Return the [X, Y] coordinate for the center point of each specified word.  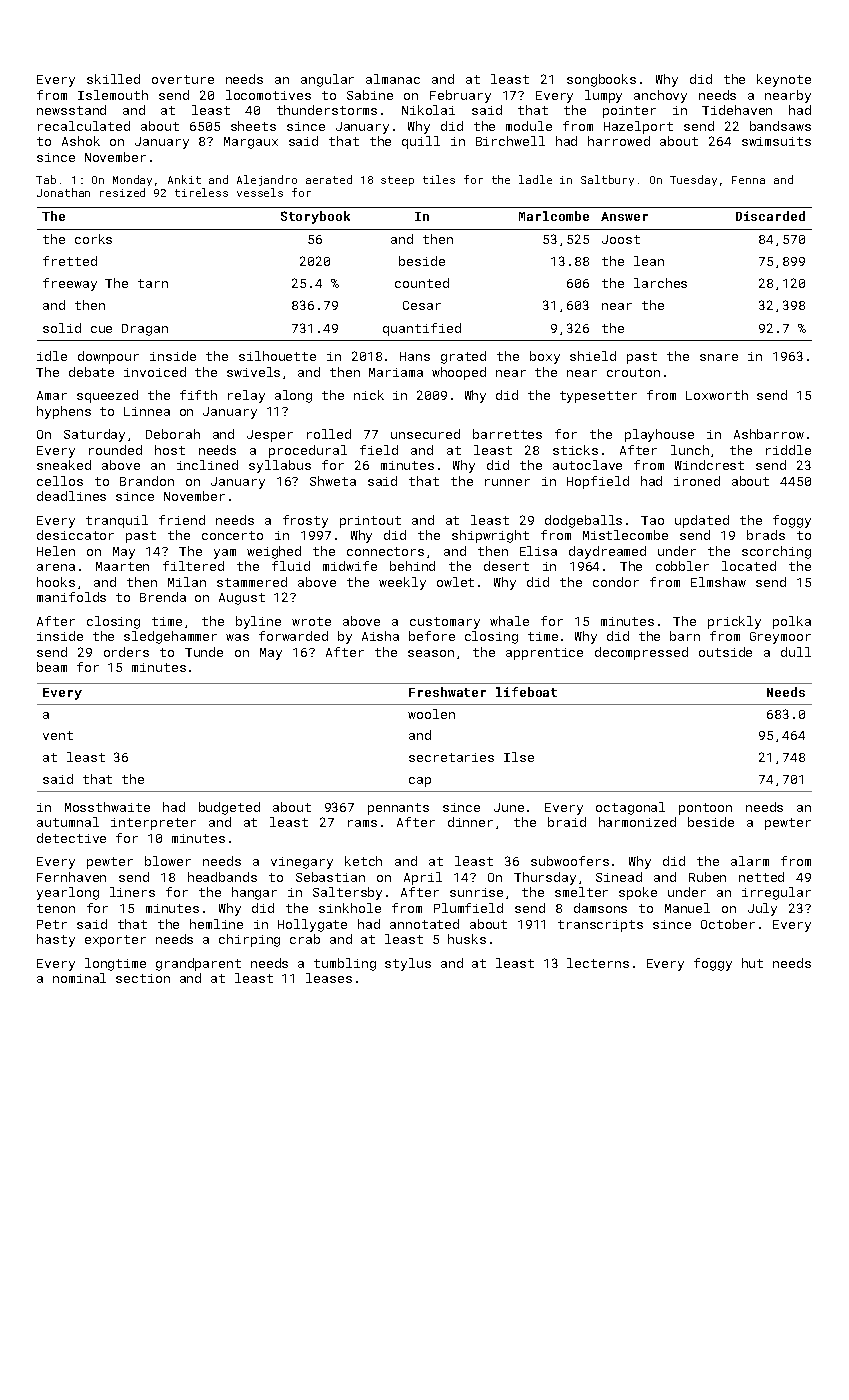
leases [329, 978]
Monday [132, 180]
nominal [79, 978]
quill [421, 142]
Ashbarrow [769, 434]
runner [507, 482]
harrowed [619, 141]
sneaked [64, 465]
